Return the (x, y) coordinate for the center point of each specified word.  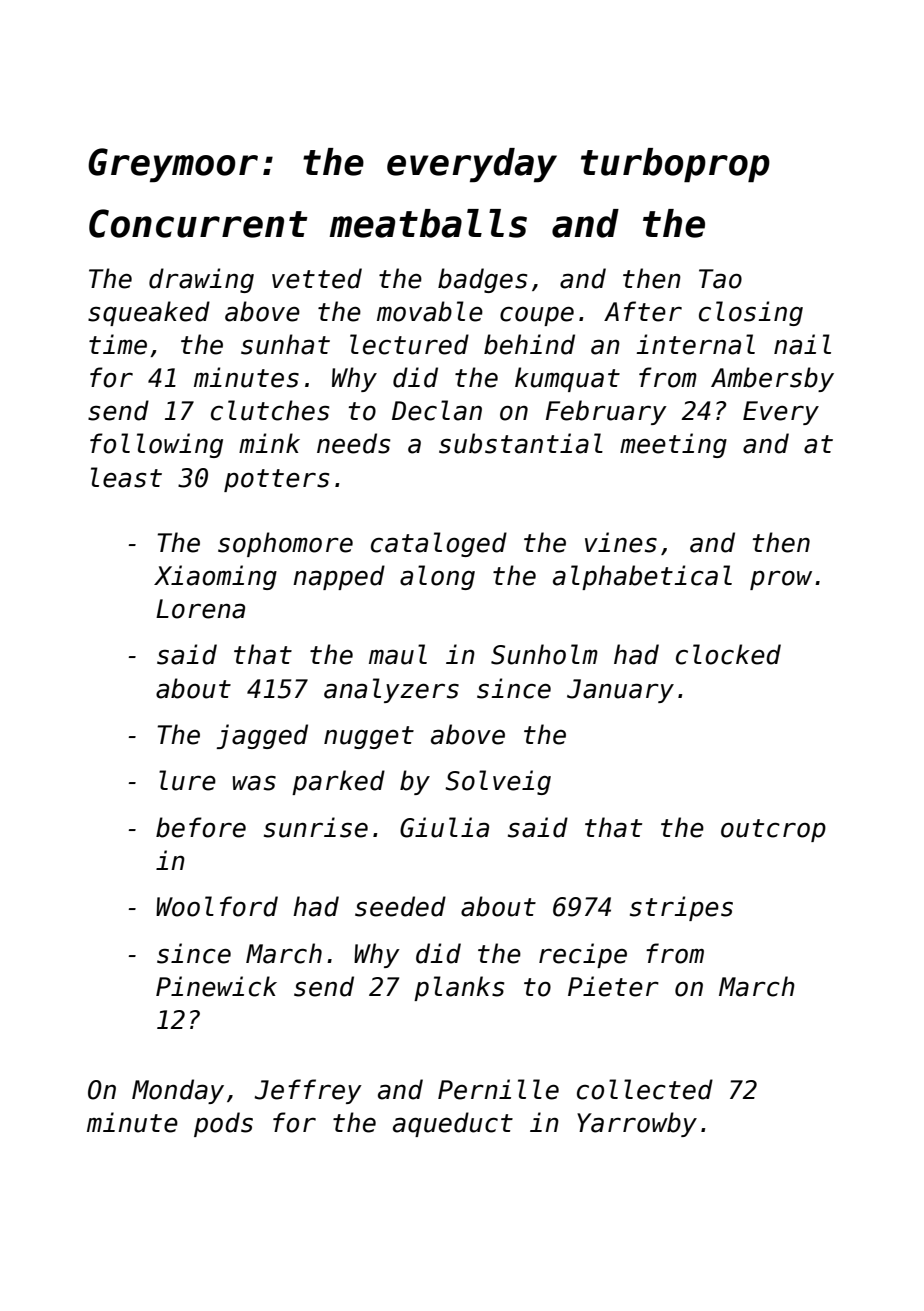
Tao (720, 279)
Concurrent (198, 223)
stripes (681, 908)
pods (223, 1124)
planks (459, 988)
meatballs (428, 223)
